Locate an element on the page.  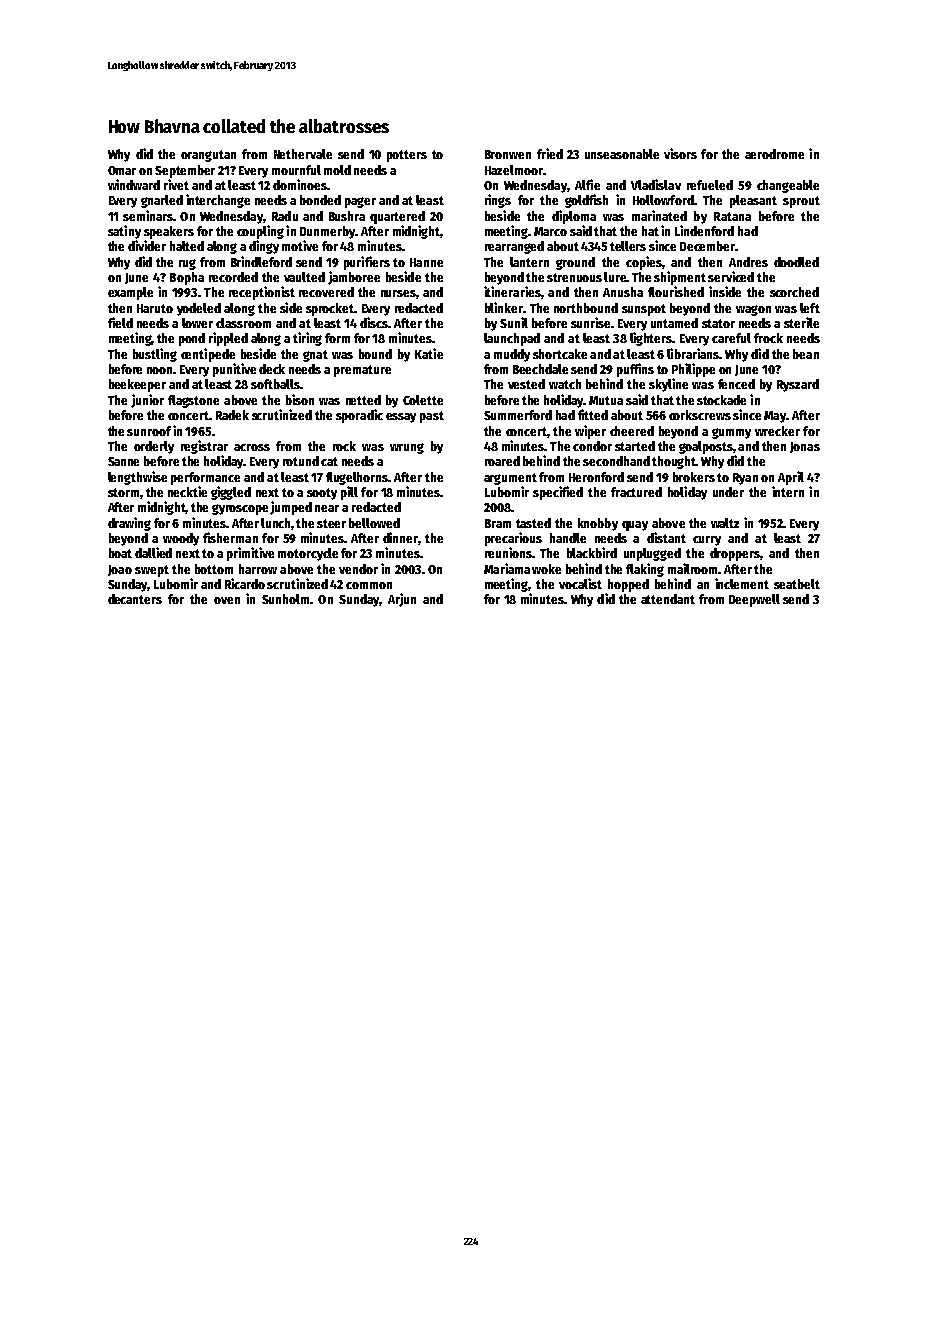
sprout is located at coordinates (801, 202).
